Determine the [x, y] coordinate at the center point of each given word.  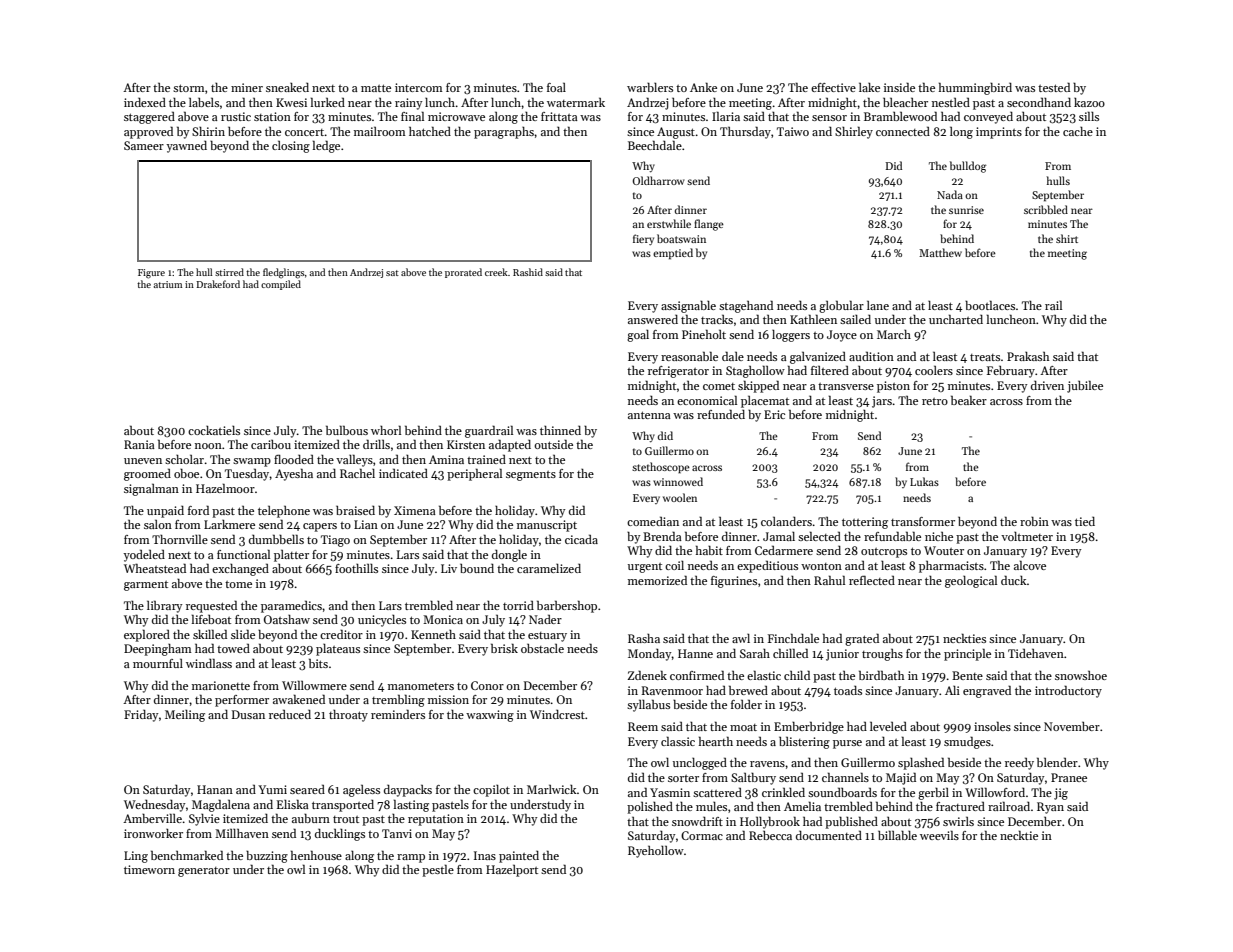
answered [653, 319]
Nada [950, 194]
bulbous [347, 430]
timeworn [149, 869]
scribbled [1046, 209]
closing [291, 146]
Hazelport [512, 870]
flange [709, 225]
